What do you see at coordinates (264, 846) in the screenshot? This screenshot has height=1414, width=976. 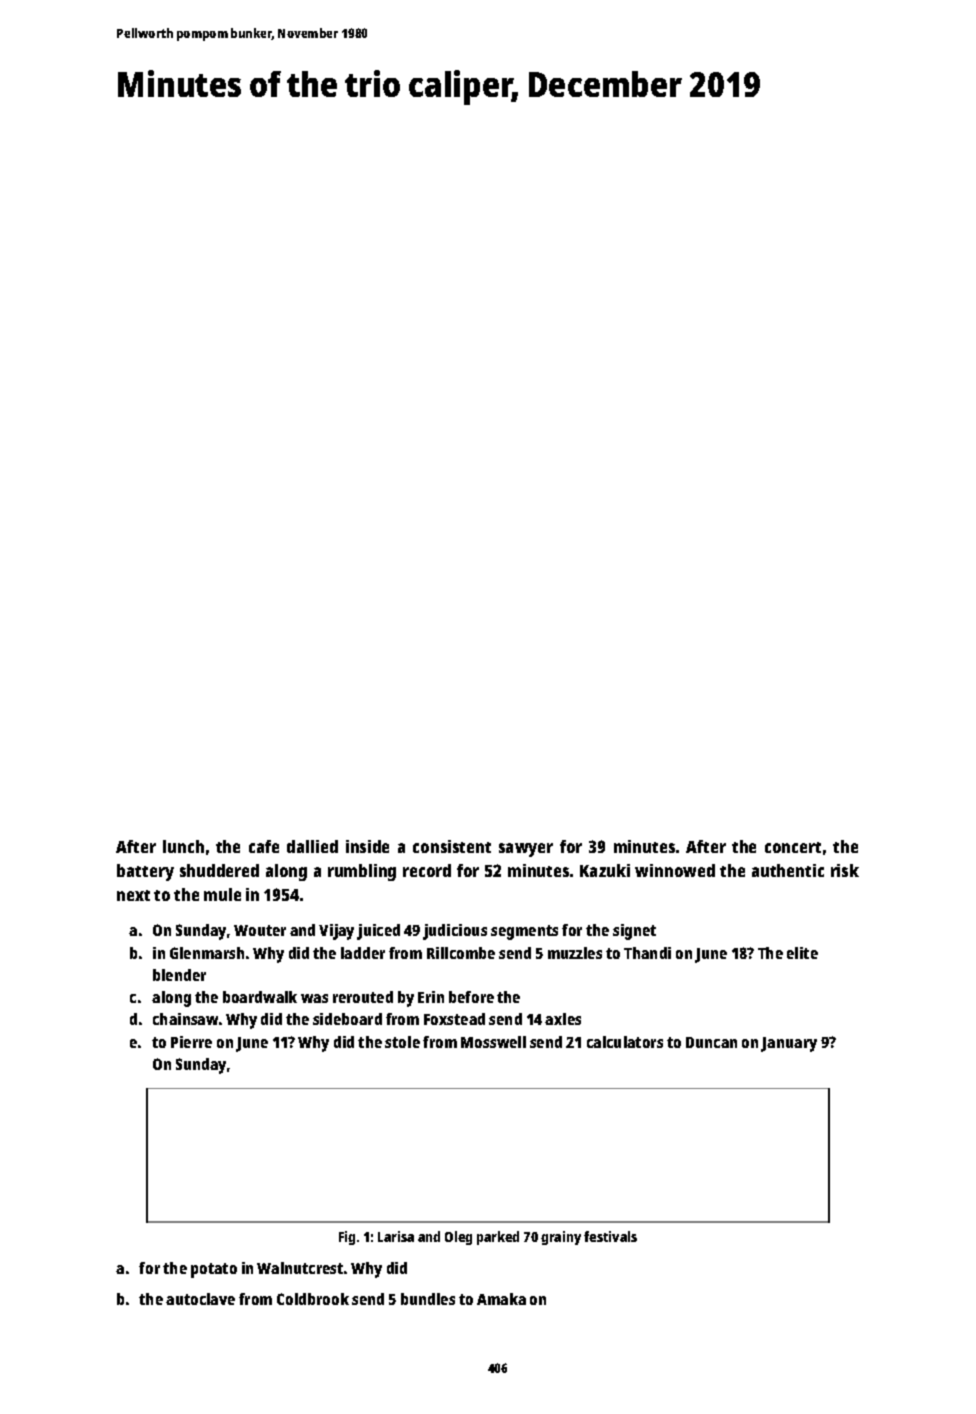 I see `cafe` at bounding box center [264, 846].
